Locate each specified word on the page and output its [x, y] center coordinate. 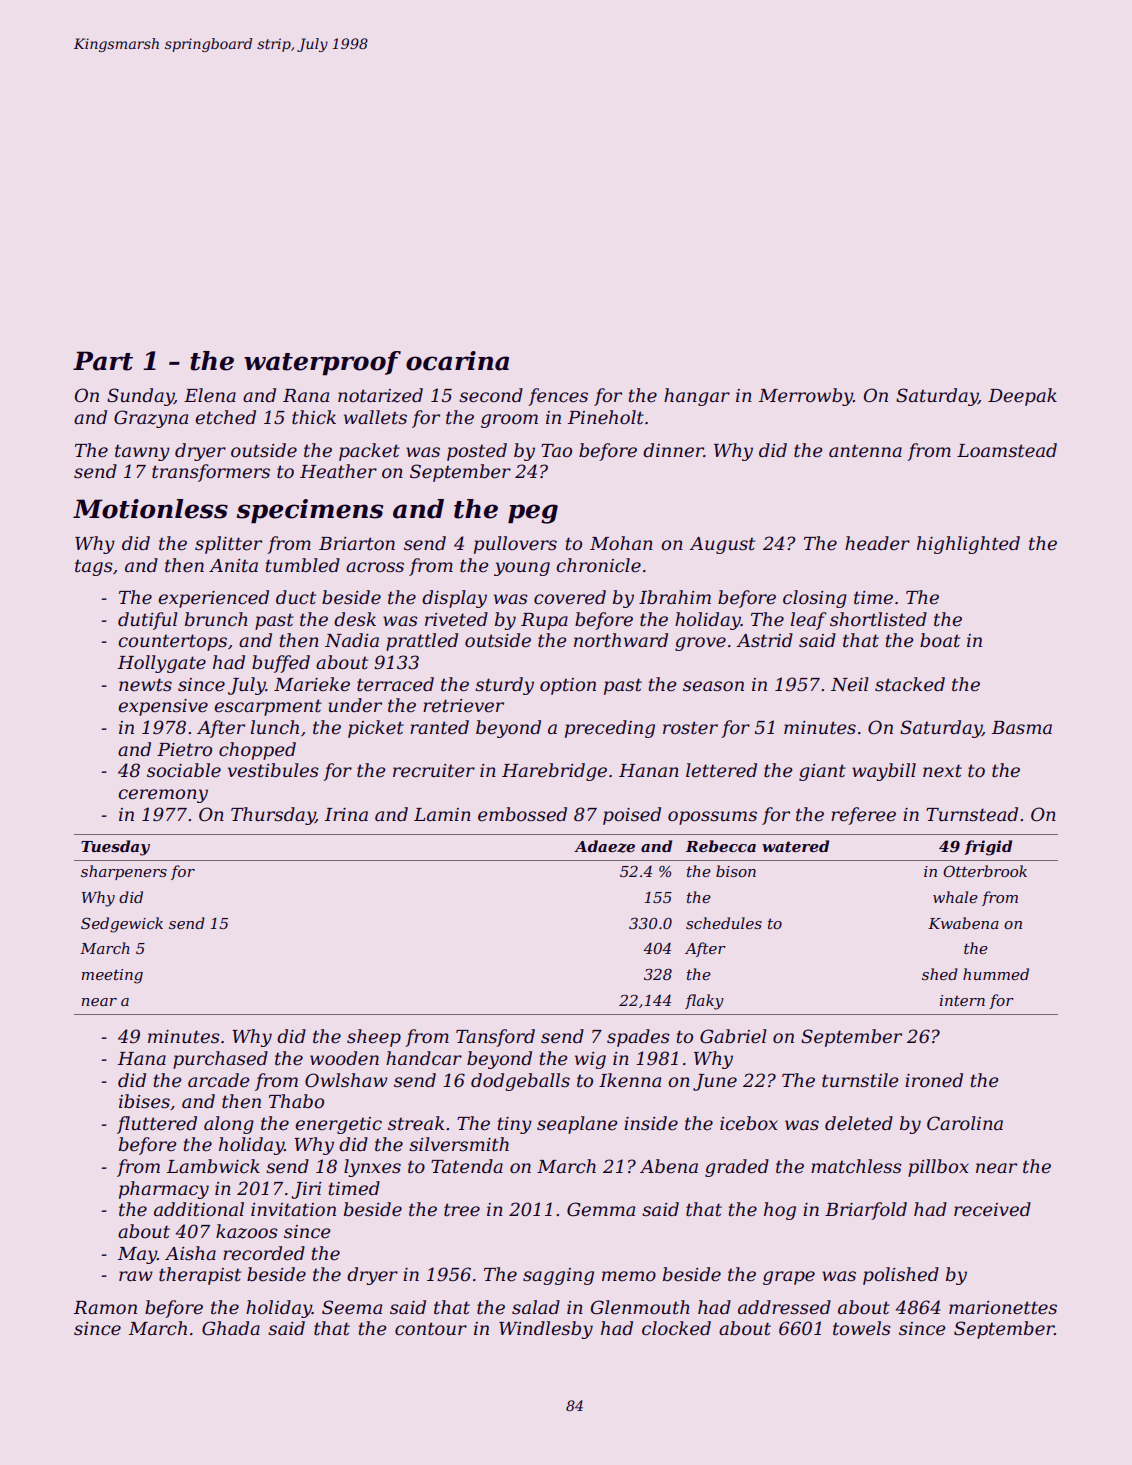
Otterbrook [985, 871]
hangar [697, 397]
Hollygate [162, 664]
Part [103, 361]
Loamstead [1007, 450]
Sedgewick [122, 925]
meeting [112, 976]
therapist [200, 1276]
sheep [374, 1038]
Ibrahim [675, 597]
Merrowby [806, 397]
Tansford [495, 1038]
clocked [676, 1328]
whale [955, 897]
